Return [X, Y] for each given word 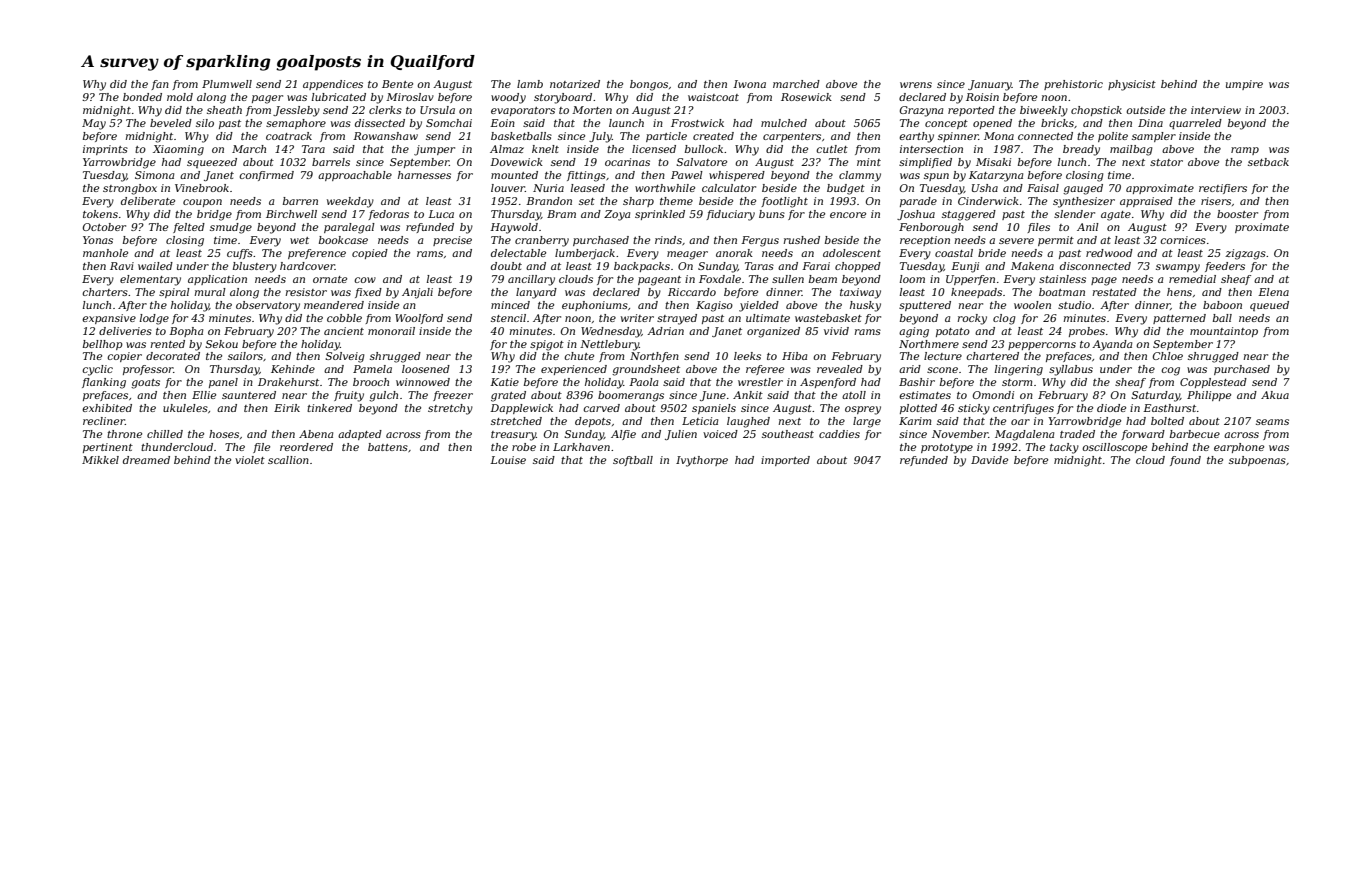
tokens [100, 214]
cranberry [542, 241]
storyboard [563, 98]
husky [865, 306]
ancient [344, 331]
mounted [514, 175]
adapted [360, 435]
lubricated [339, 97]
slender [1074, 214]
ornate [330, 279]
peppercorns [1042, 346]
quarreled [1195, 124]
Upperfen [970, 280]
